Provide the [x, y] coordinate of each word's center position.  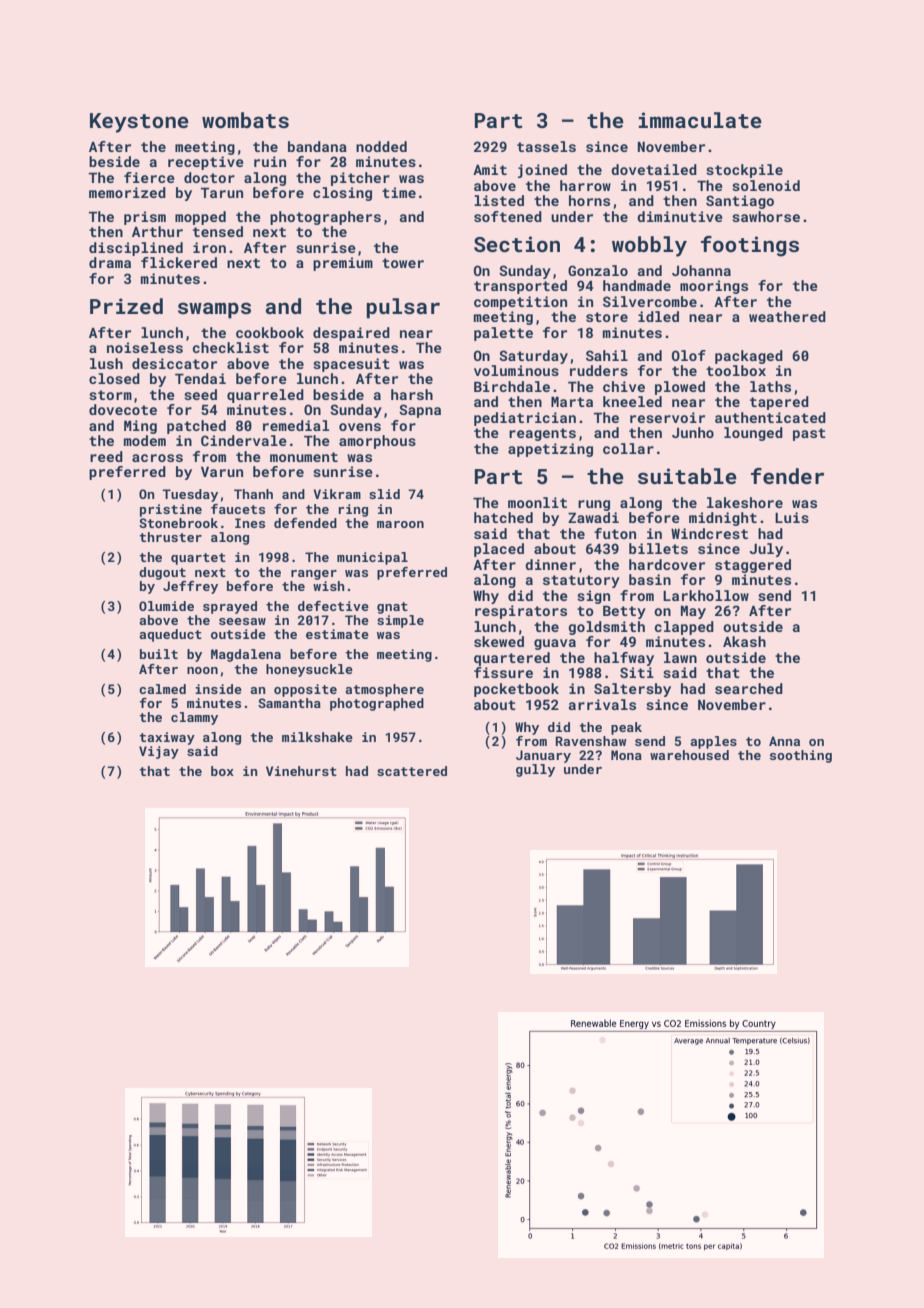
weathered [787, 316]
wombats [245, 120]
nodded [381, 146]
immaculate [700, 120]
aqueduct [170, 635]
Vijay [159, 752]
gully [535, 770]
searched [749, 688]
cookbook [270, 332]
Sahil [607, 355]
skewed [499, 641]
